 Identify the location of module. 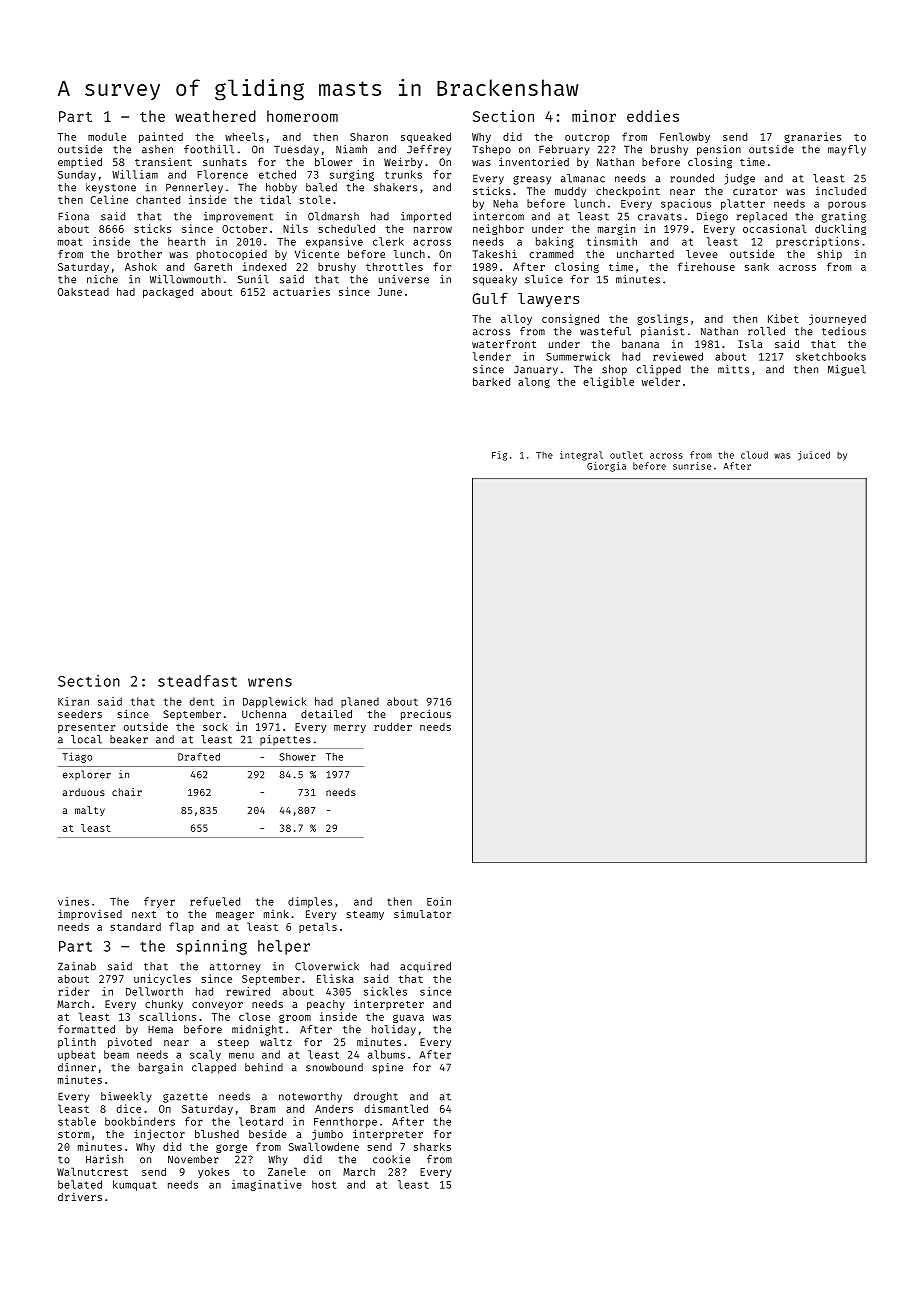
(107, 136).
